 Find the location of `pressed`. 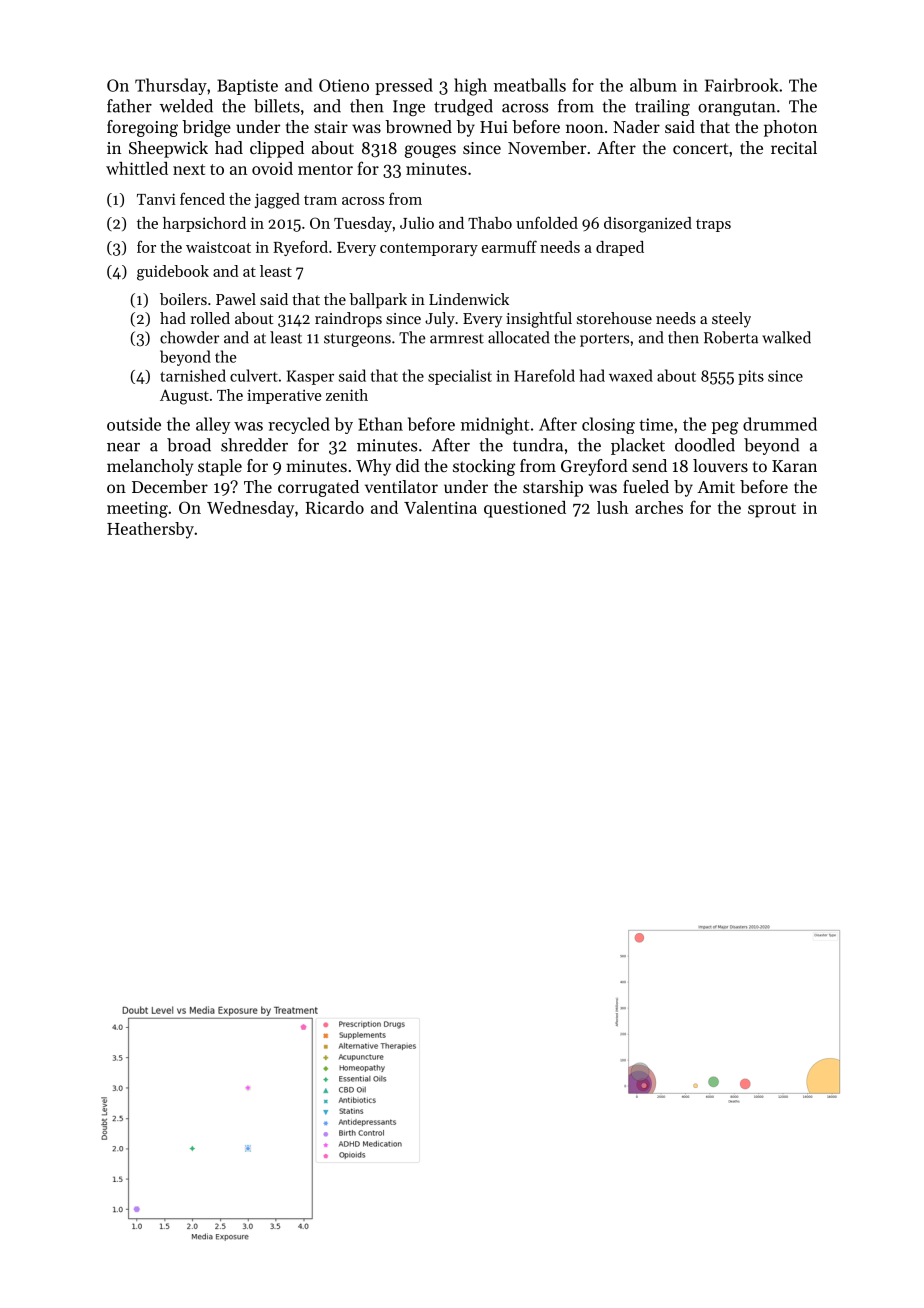

pressed is located at coordinates (404, 86).
